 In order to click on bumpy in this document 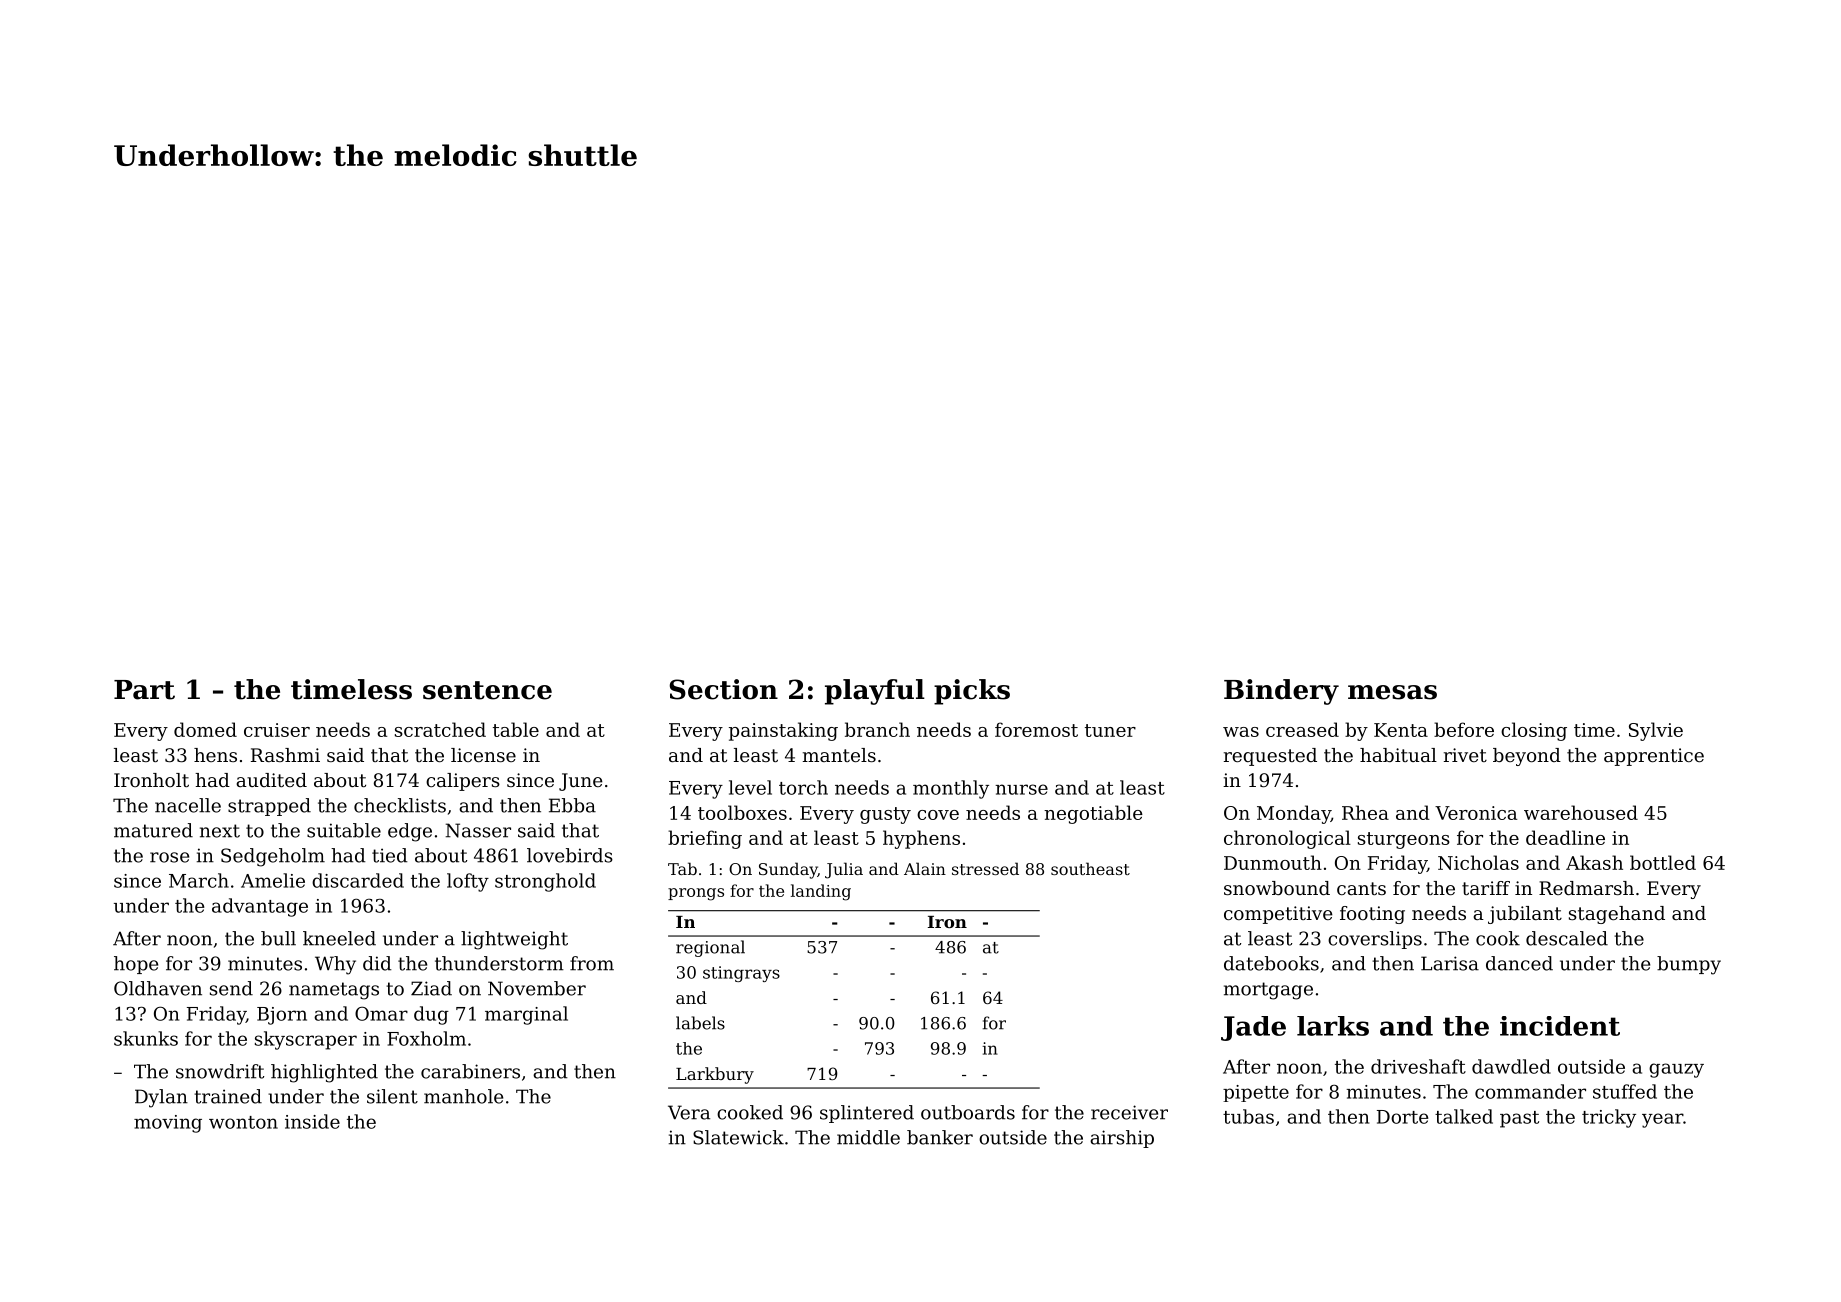, I will do `click(1689, 965)`.
